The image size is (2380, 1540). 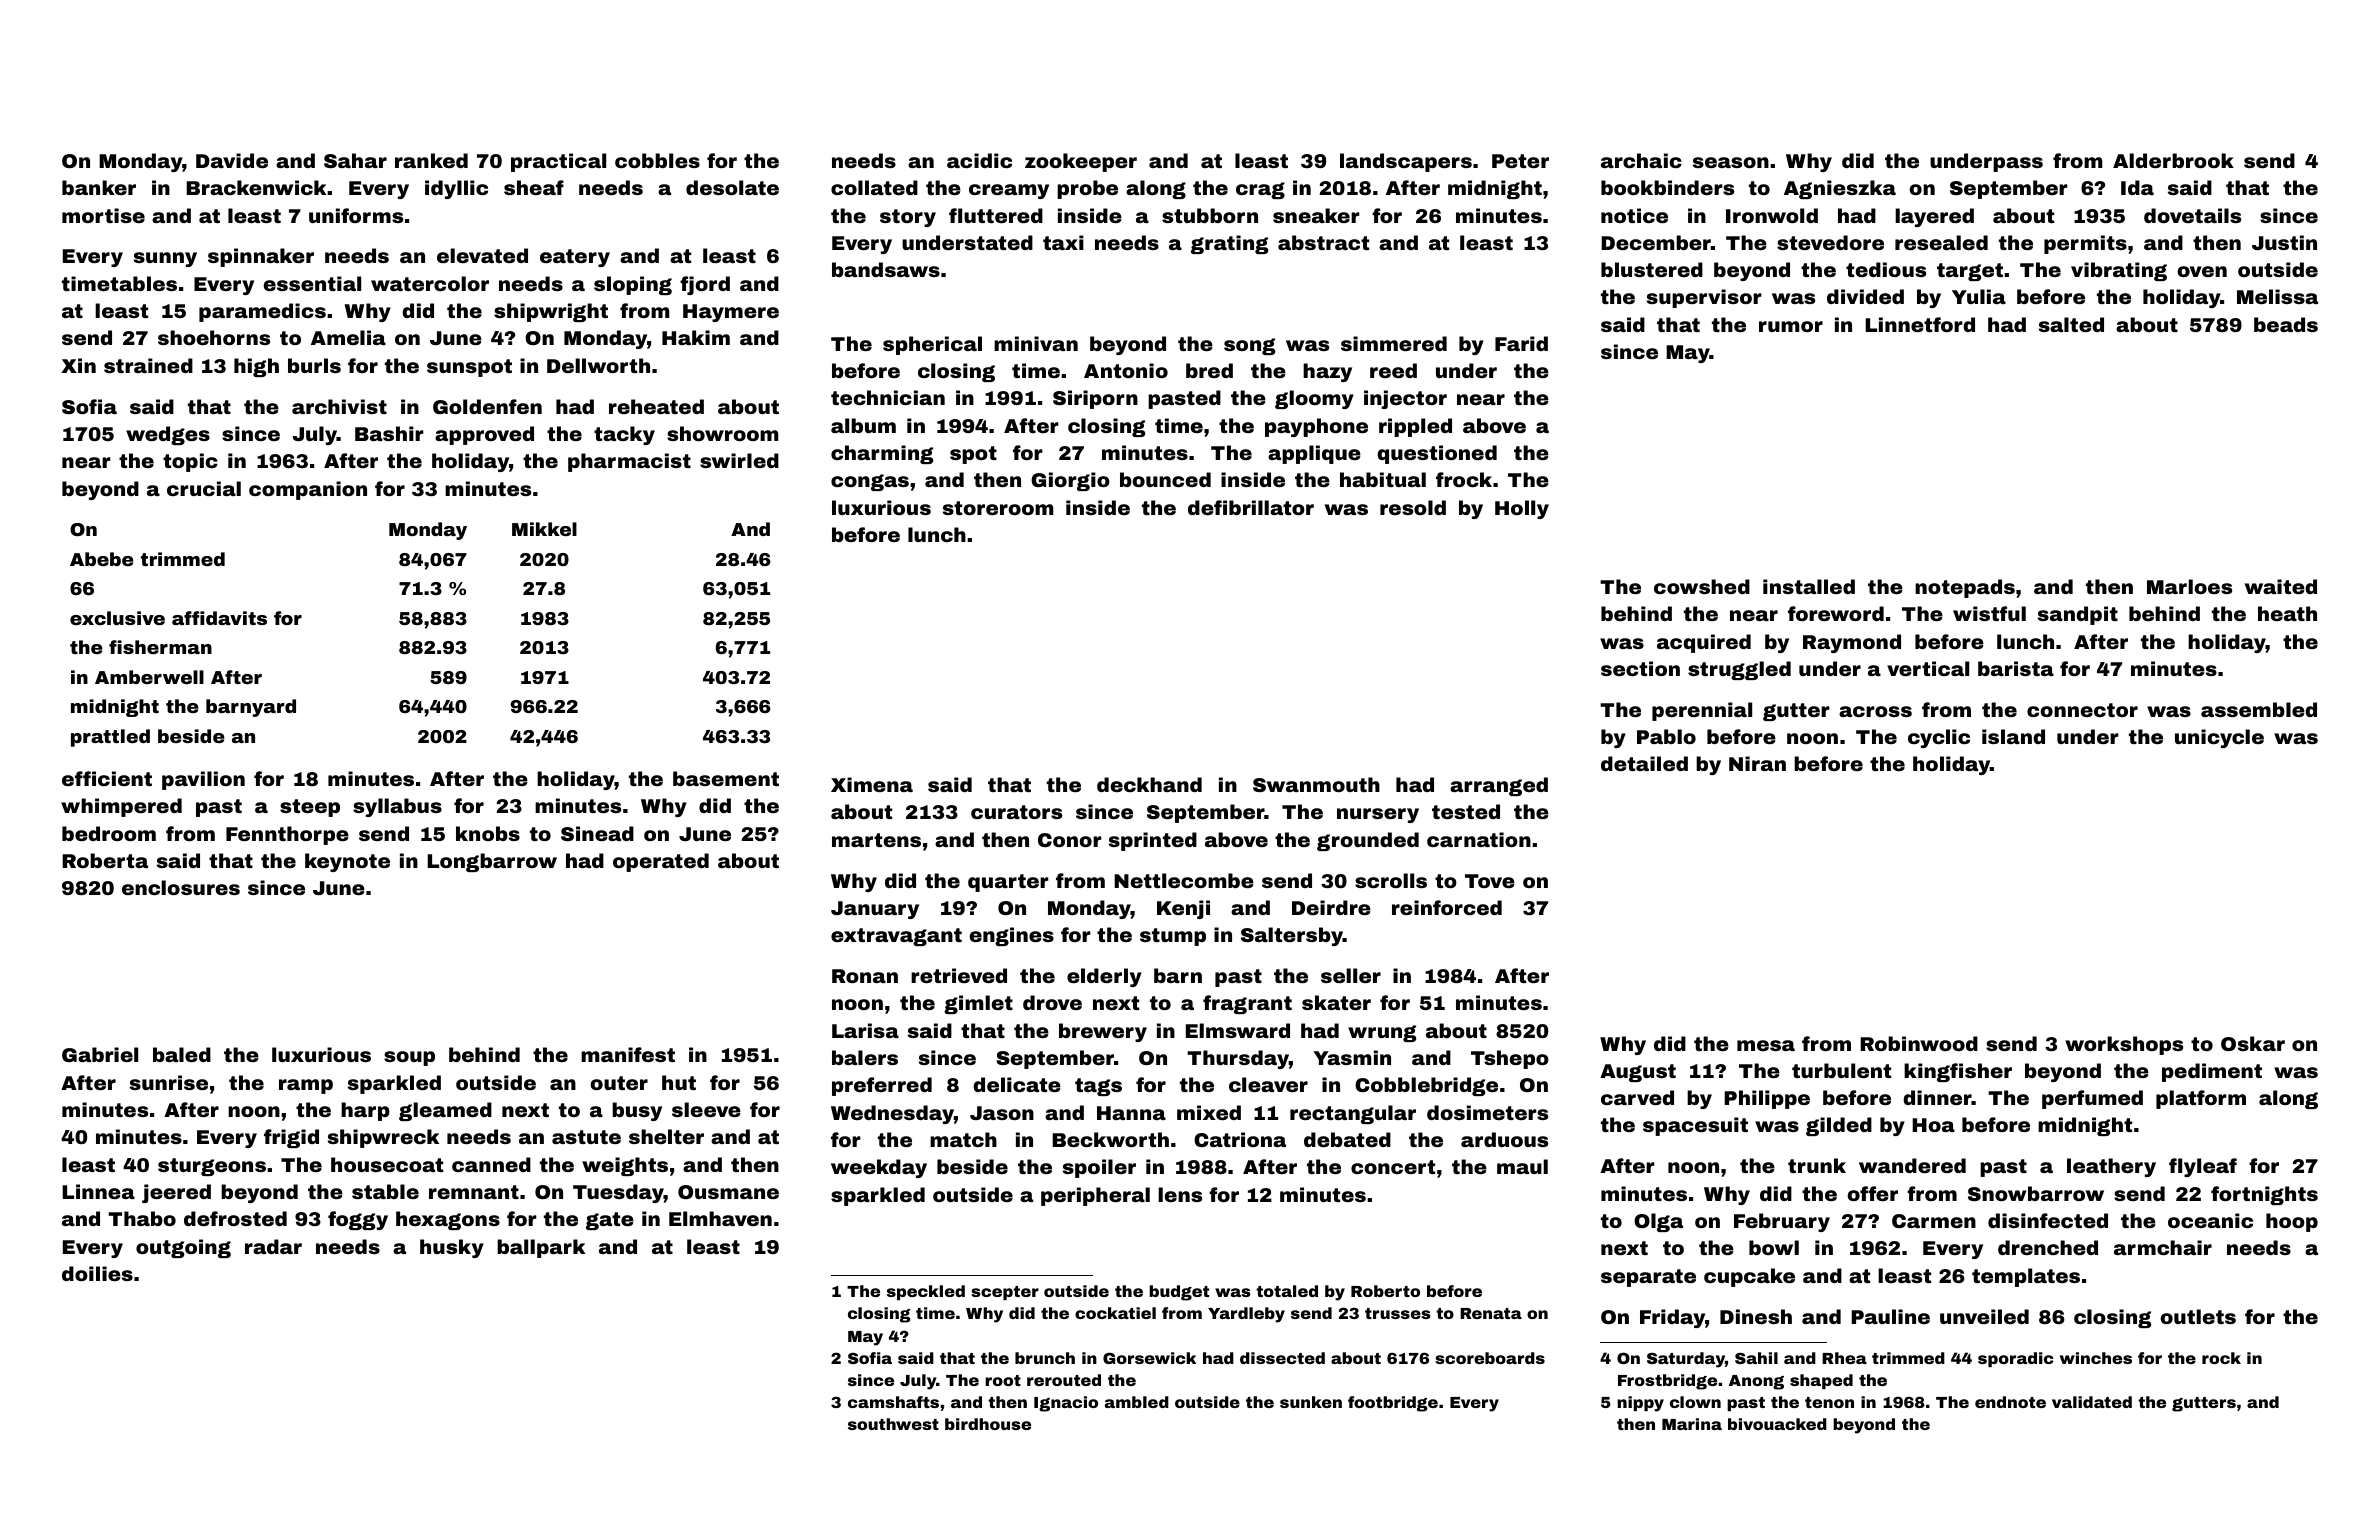 What do you see at coordinates (657, 160) in the page?
I see `cobbles` at bounding box center [657, 160].
